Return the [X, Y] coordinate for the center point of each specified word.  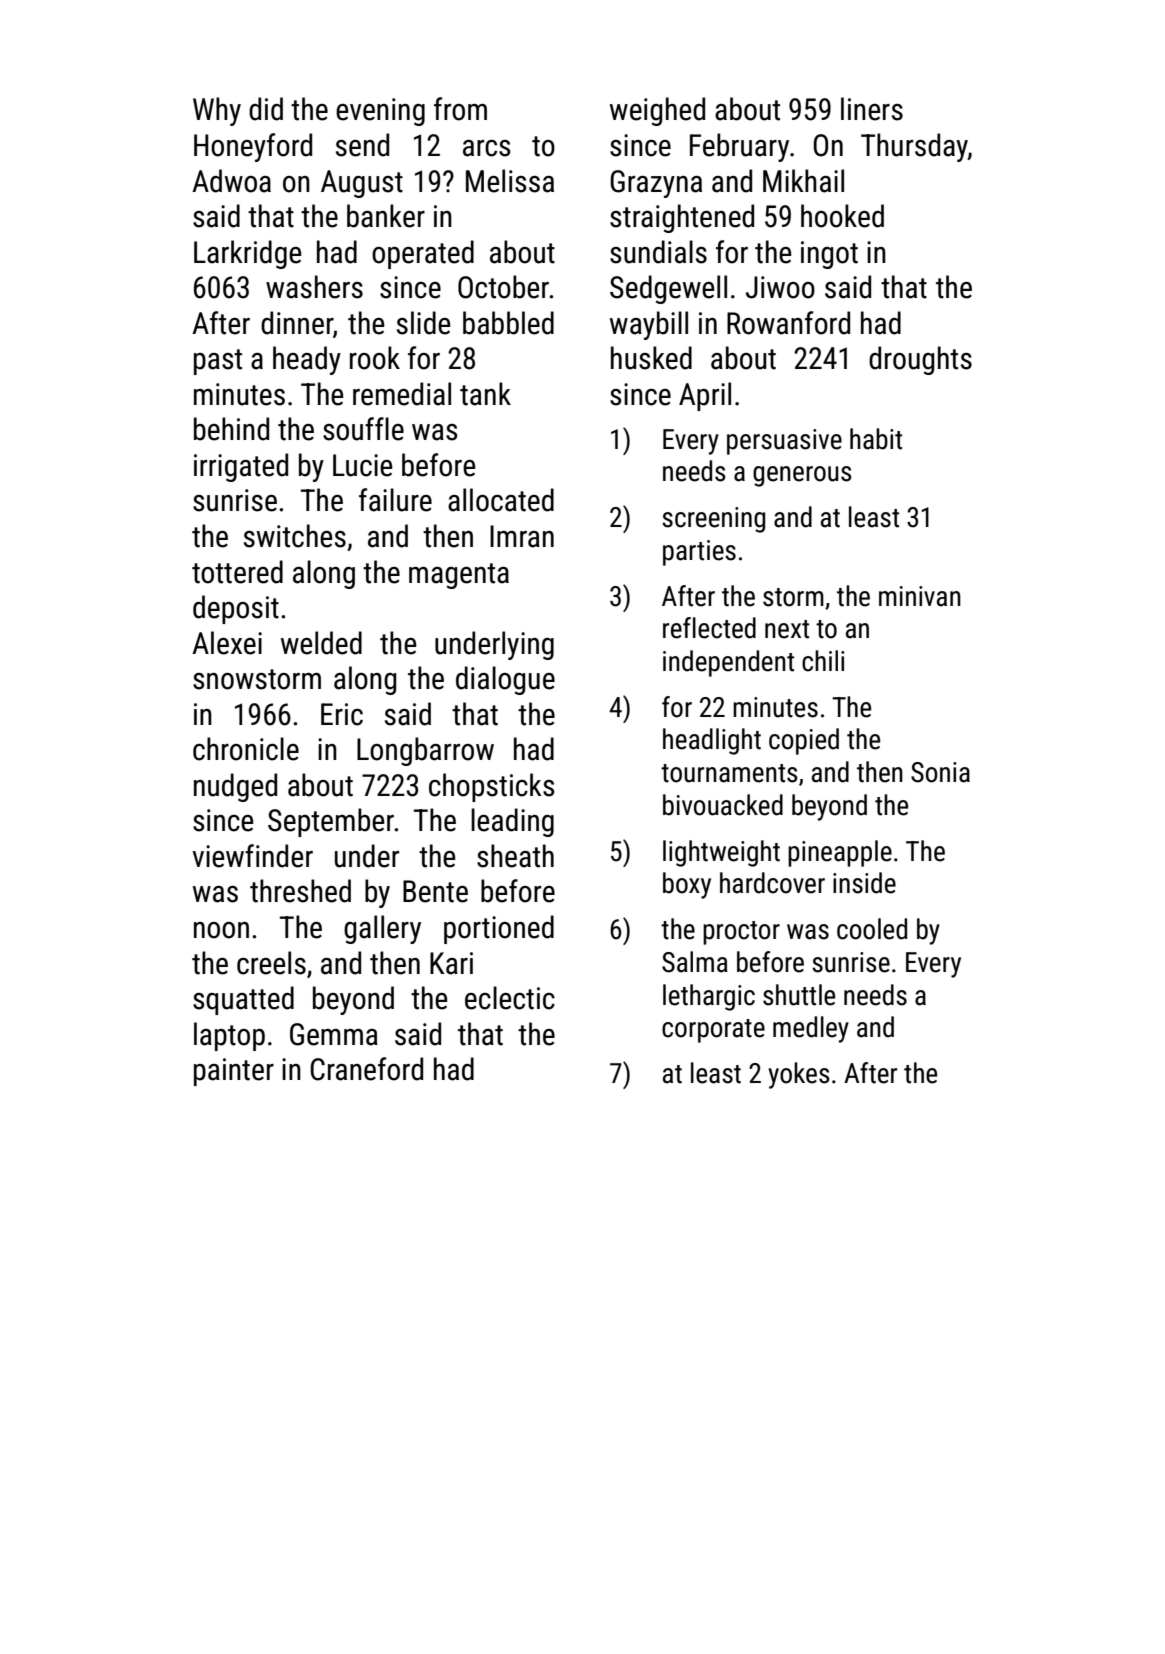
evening [380, 112]
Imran [522, 536]
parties [699, 553]
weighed [657, 111]
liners [872, 109]
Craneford [366, 1069]
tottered [237, 572]
